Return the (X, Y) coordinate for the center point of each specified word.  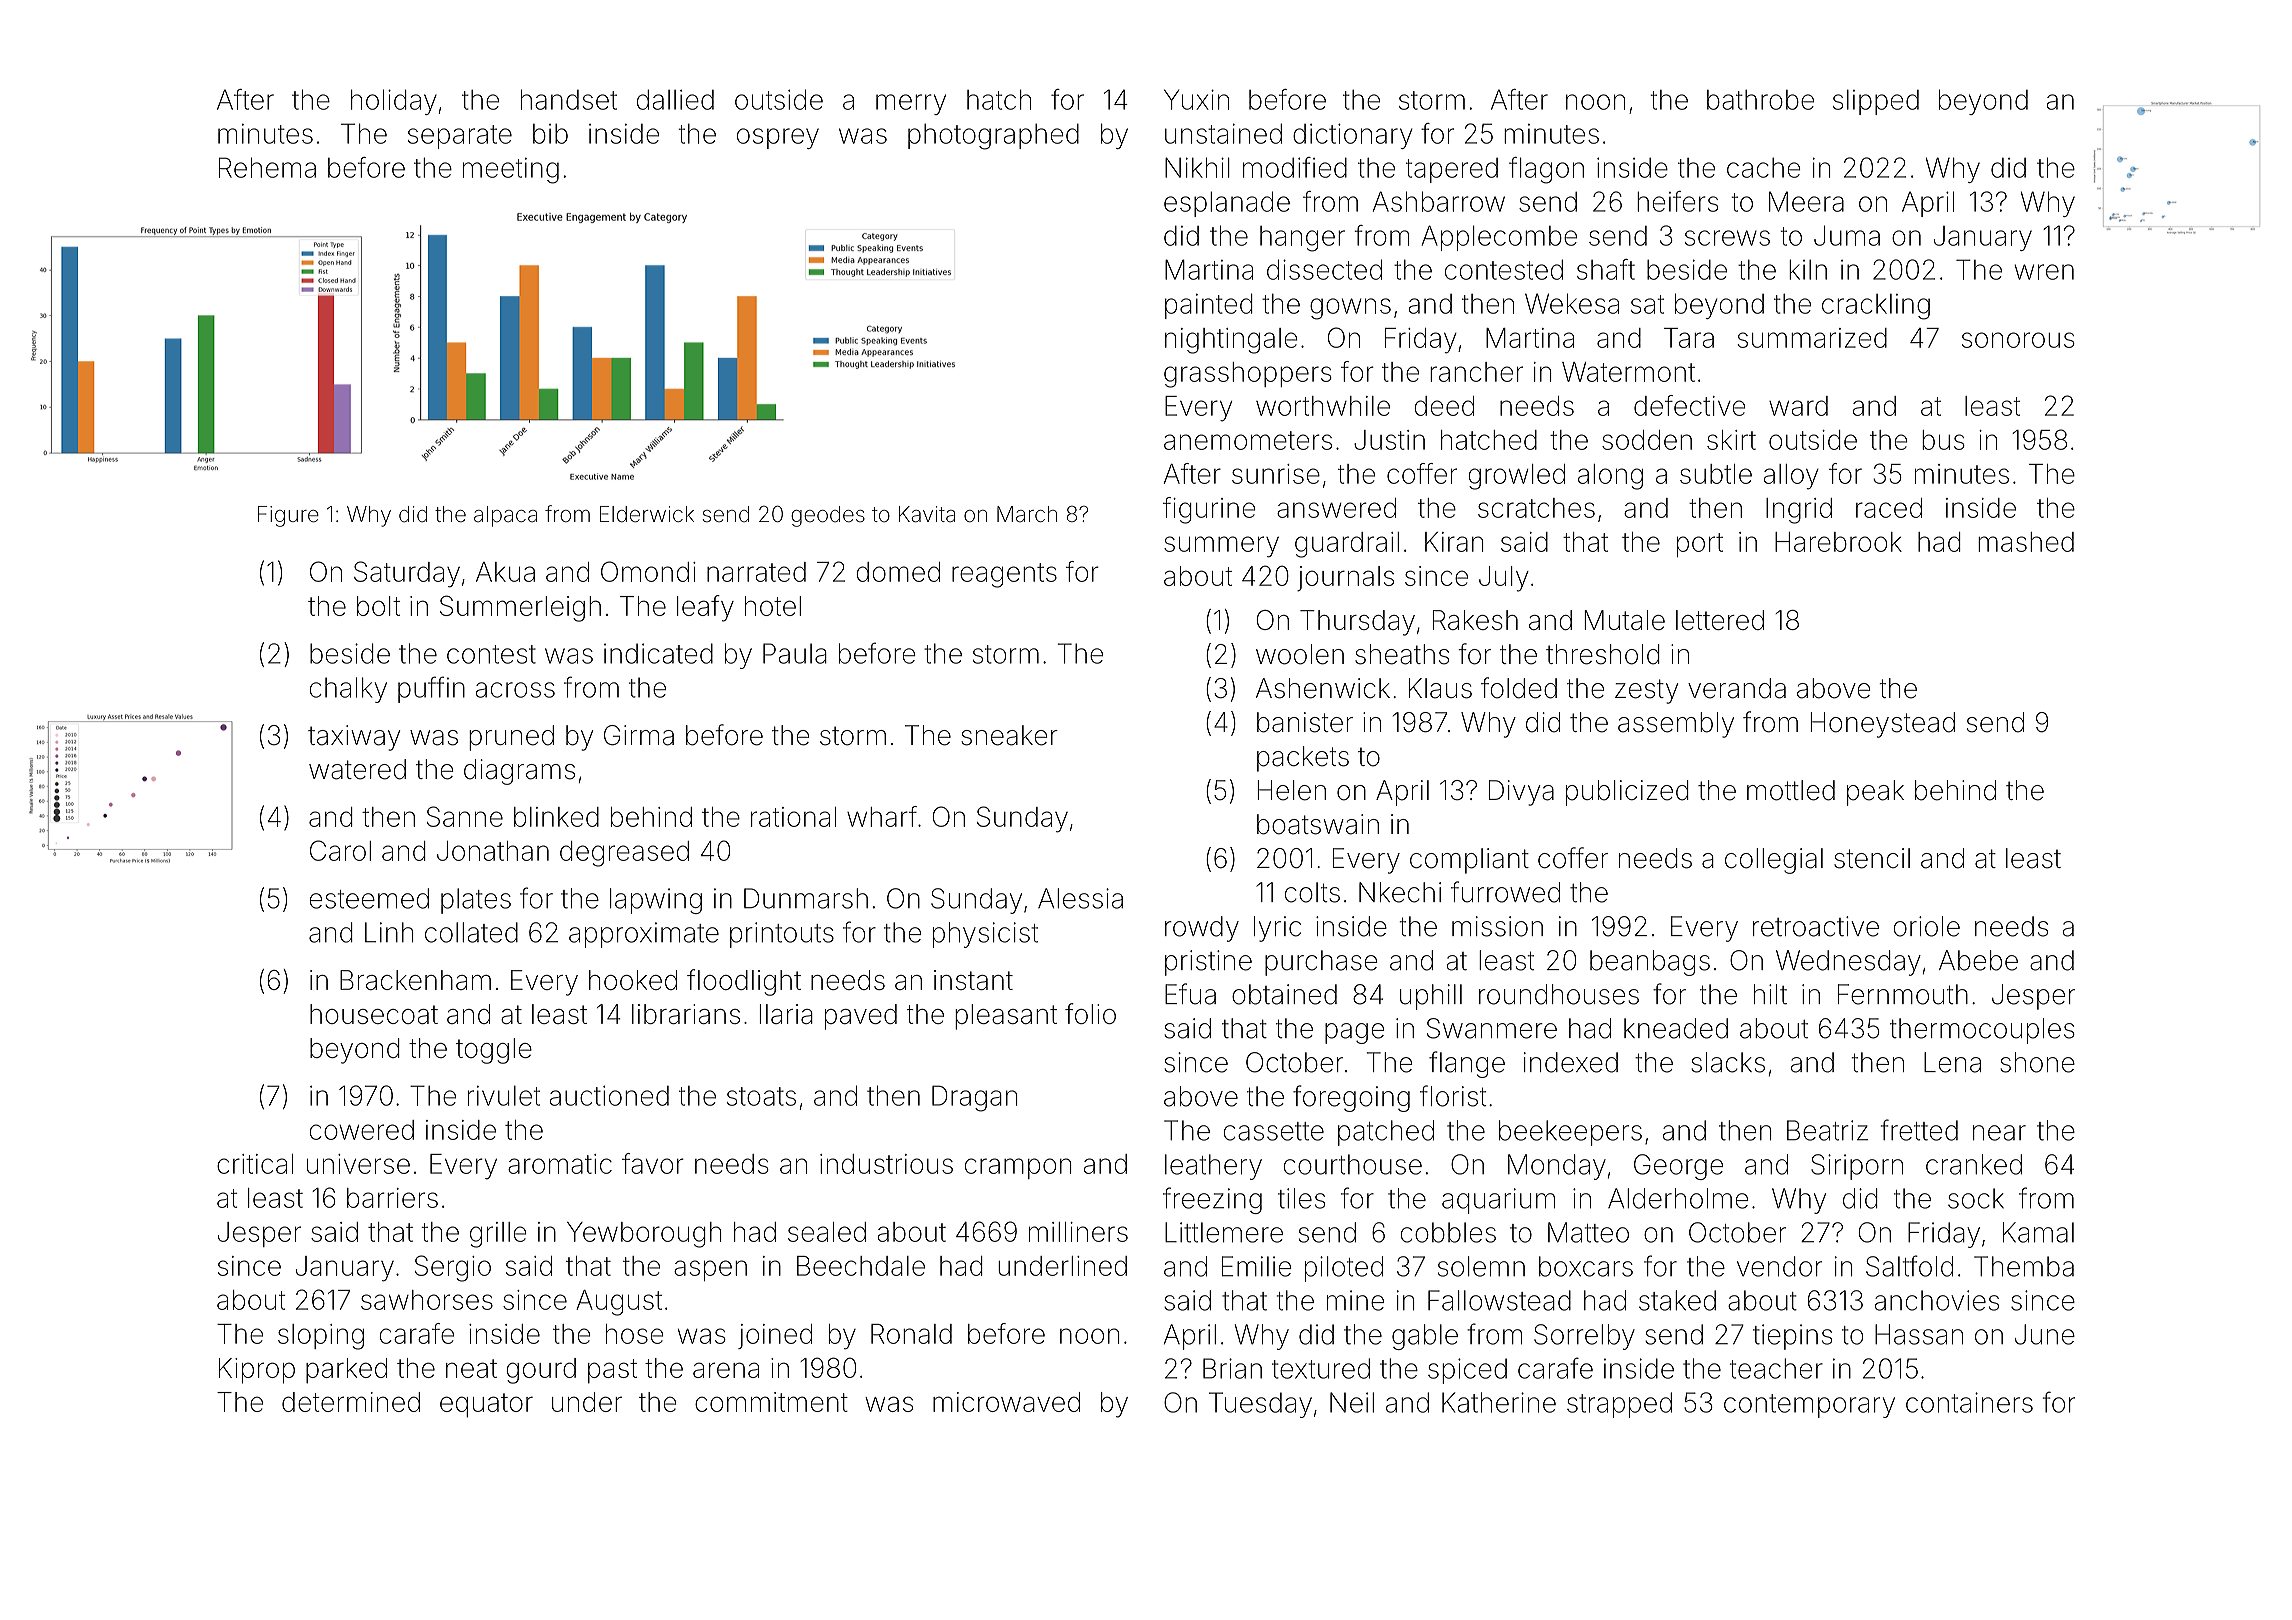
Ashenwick (1323, 688)
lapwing (656, 901)
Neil (1352, 1402)
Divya (1521, 793)
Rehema (267, 167)
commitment (771, 1402)
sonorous (2018, 340)
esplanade (1227, 204)
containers (1969, 1402)
